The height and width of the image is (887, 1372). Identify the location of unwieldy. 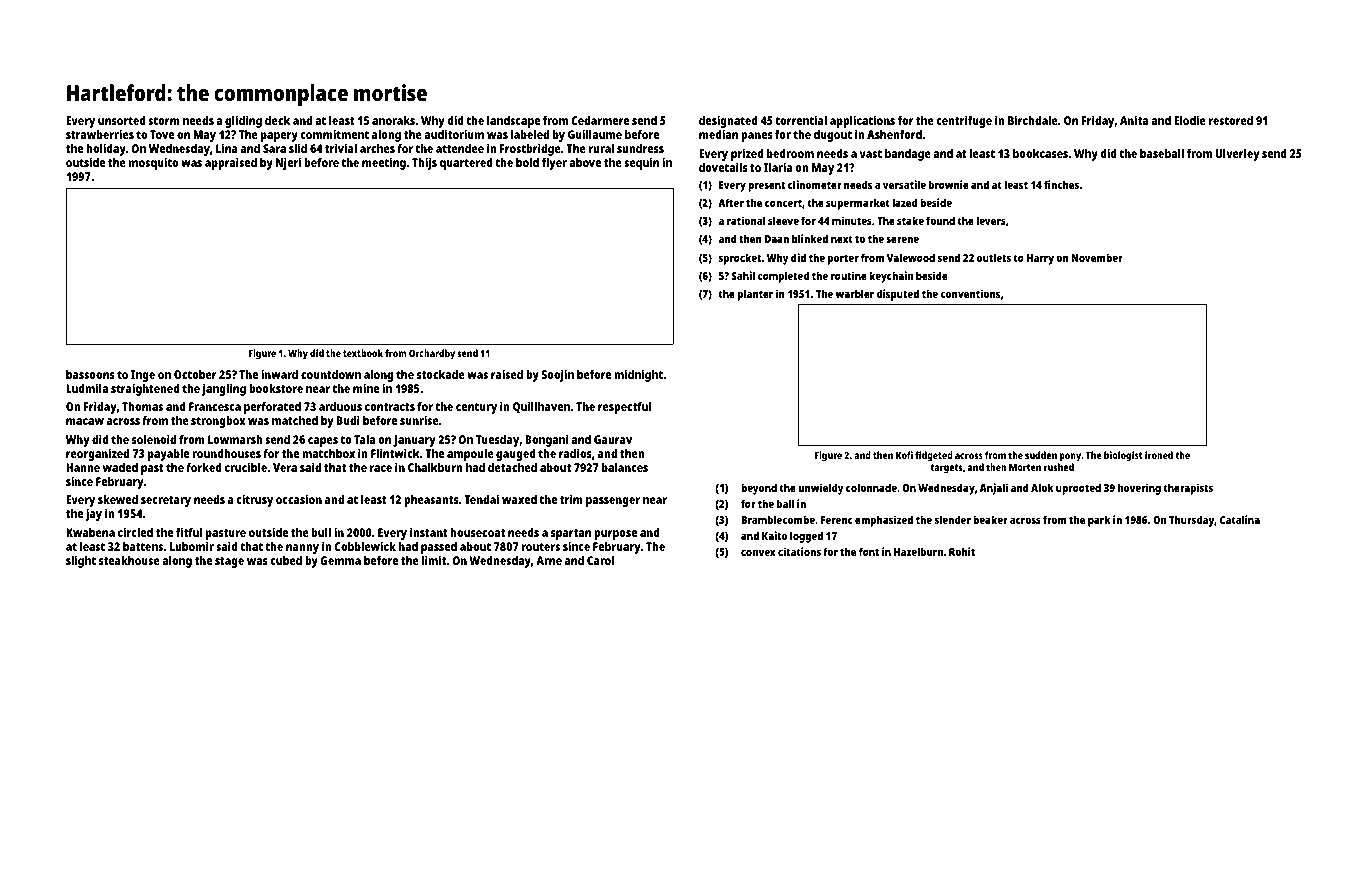
(821, 489).
